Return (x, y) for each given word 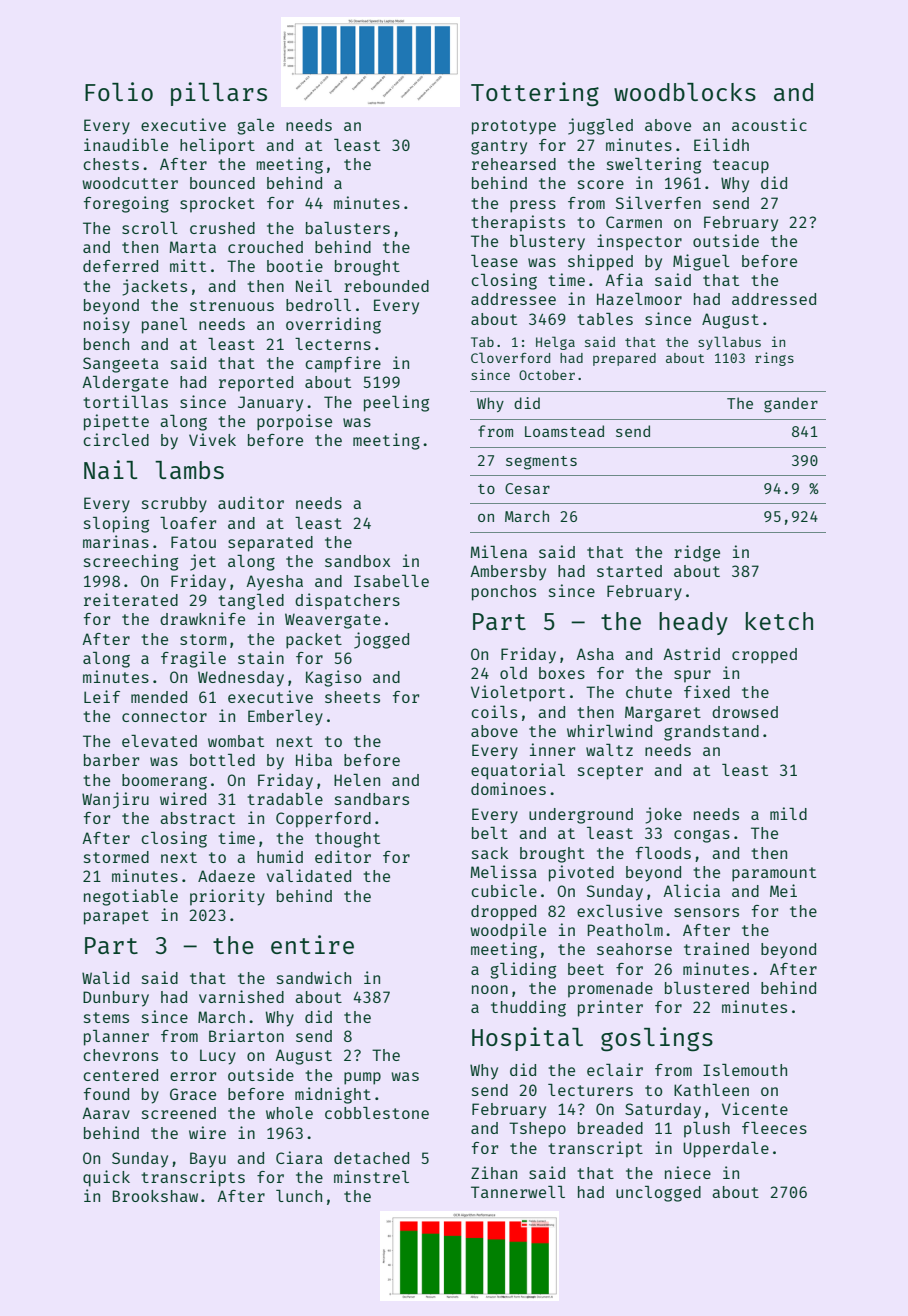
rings (774, 359)
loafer (188, 523)
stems (106, 1017)
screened (179, 1113)
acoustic (769, 124)
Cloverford (510, 357)
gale (255, 127)
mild (788, 813)
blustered (707, 988)
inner (552, 749)
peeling (396, 403)
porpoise (294, 422)
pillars (219, 94)
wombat (236, 741)
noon (490, 989)
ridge (697, 553)
